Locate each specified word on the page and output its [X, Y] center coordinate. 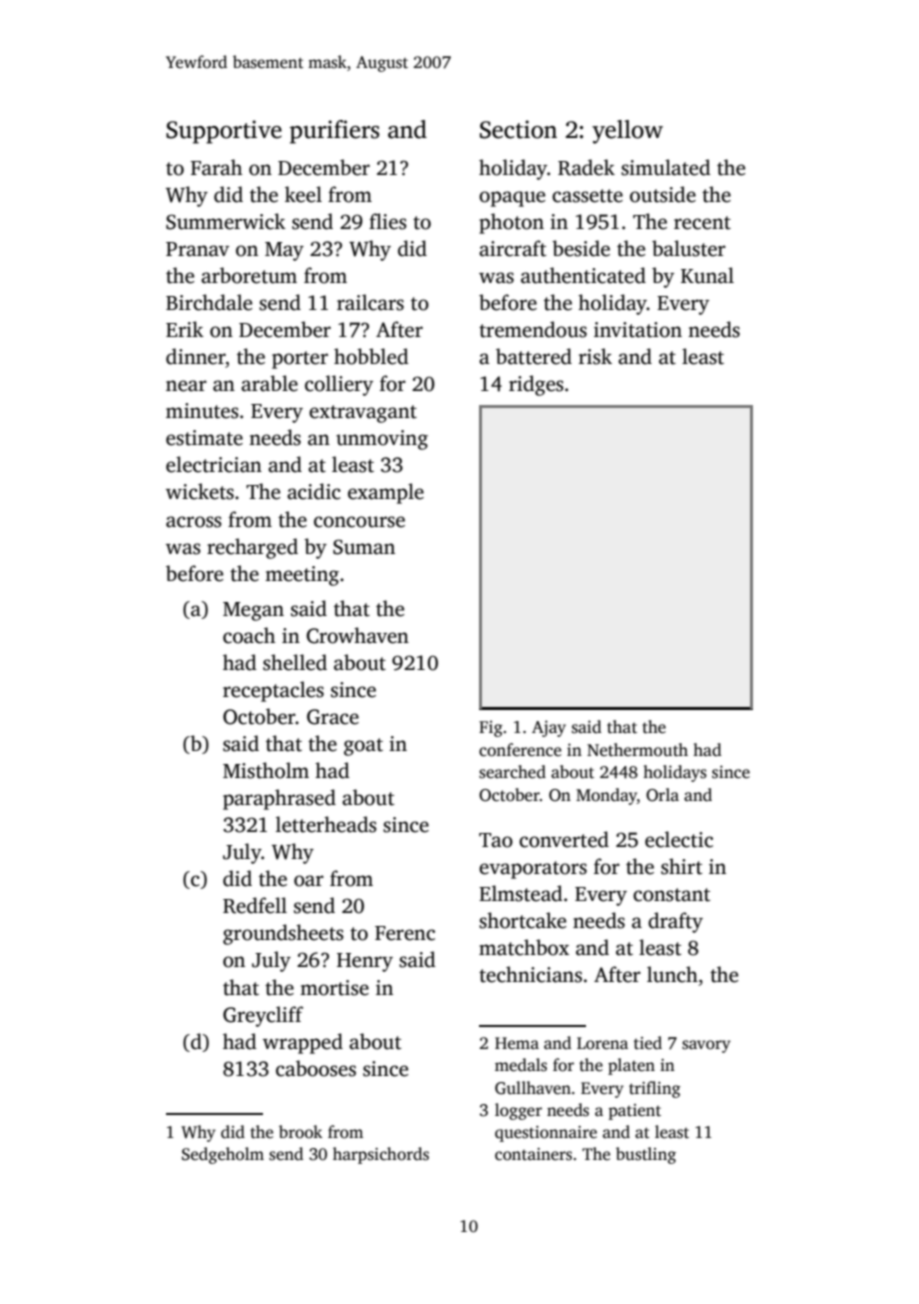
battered [534, 356]
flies [388, 221]
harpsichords [381, 1155]
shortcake [522, 920]
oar [309, 881]
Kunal [707, 275]
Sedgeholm [223, 1155]
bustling [646, 1155]
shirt [681, 866]
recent [702, 223]
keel [303, 194]
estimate [204, 438]
